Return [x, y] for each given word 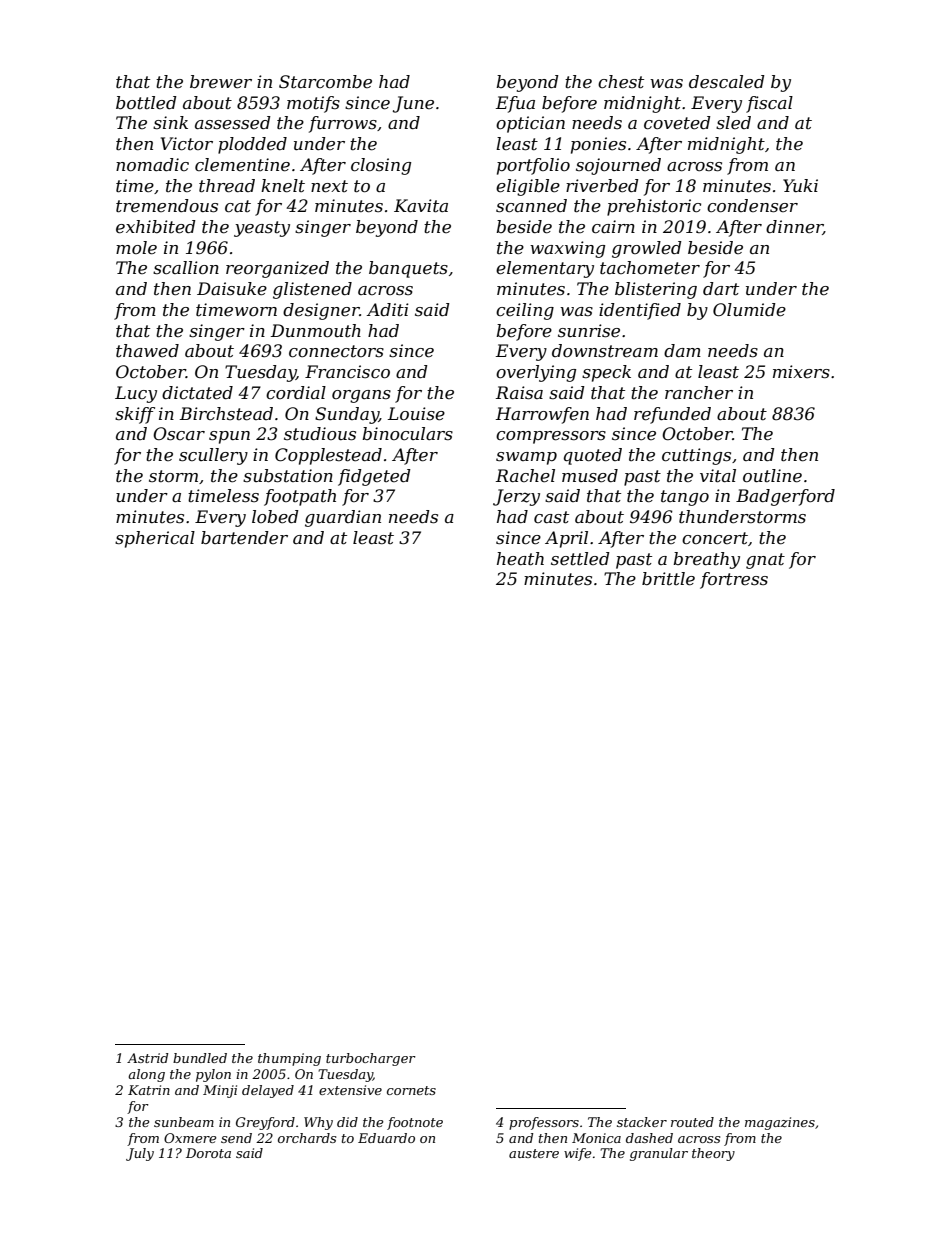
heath [520, 559]
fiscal [769, 104]
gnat [765, 561]
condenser [752, 206]
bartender [244, 537]
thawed [147, 351]
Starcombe [325, 82]
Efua [515, 104]
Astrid [147, 1058]
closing [381, 166]
